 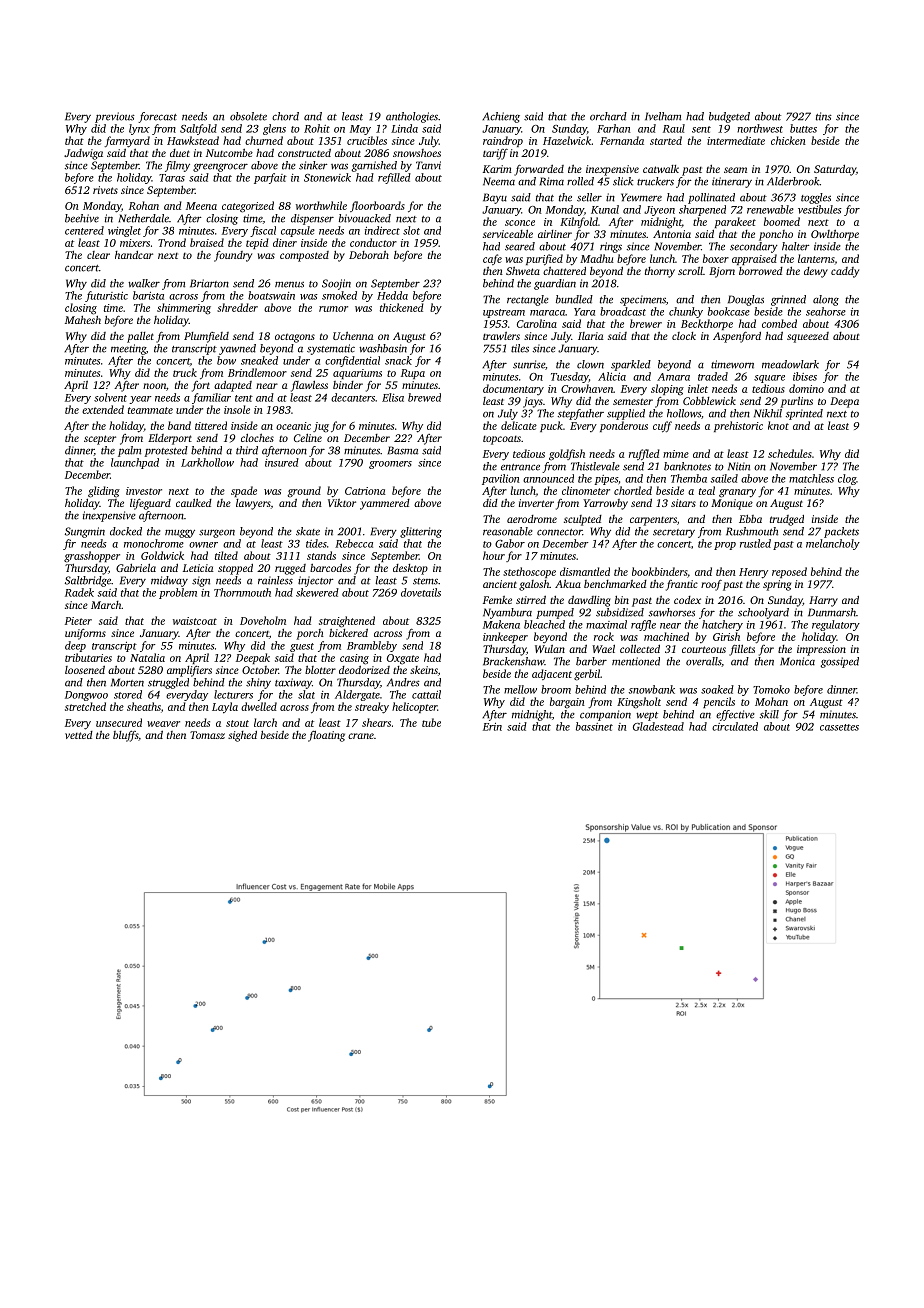 I want to click on crane, so click(x=361, y=736).
